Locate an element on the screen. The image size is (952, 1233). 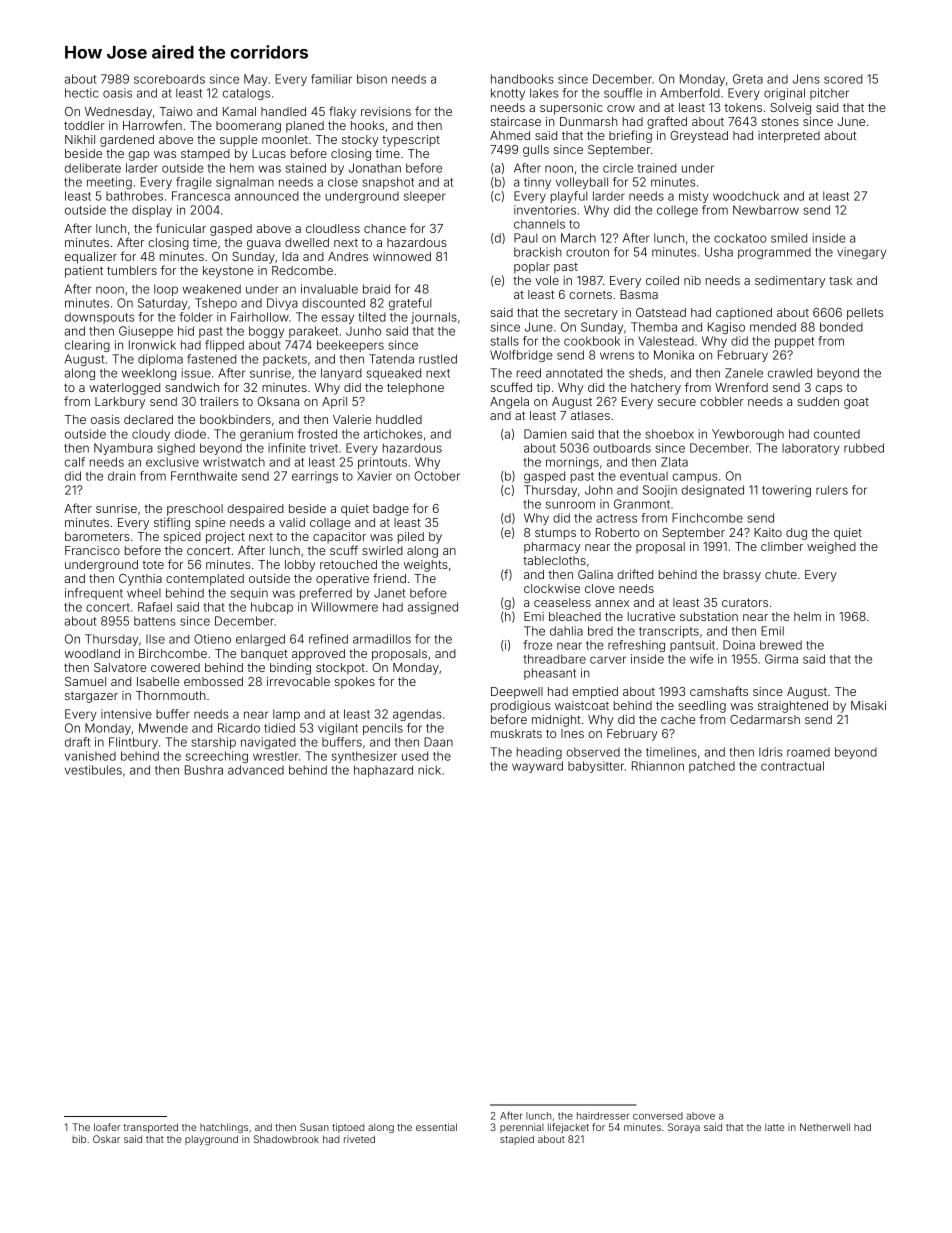
substation is located at coordinates (709, 616).
